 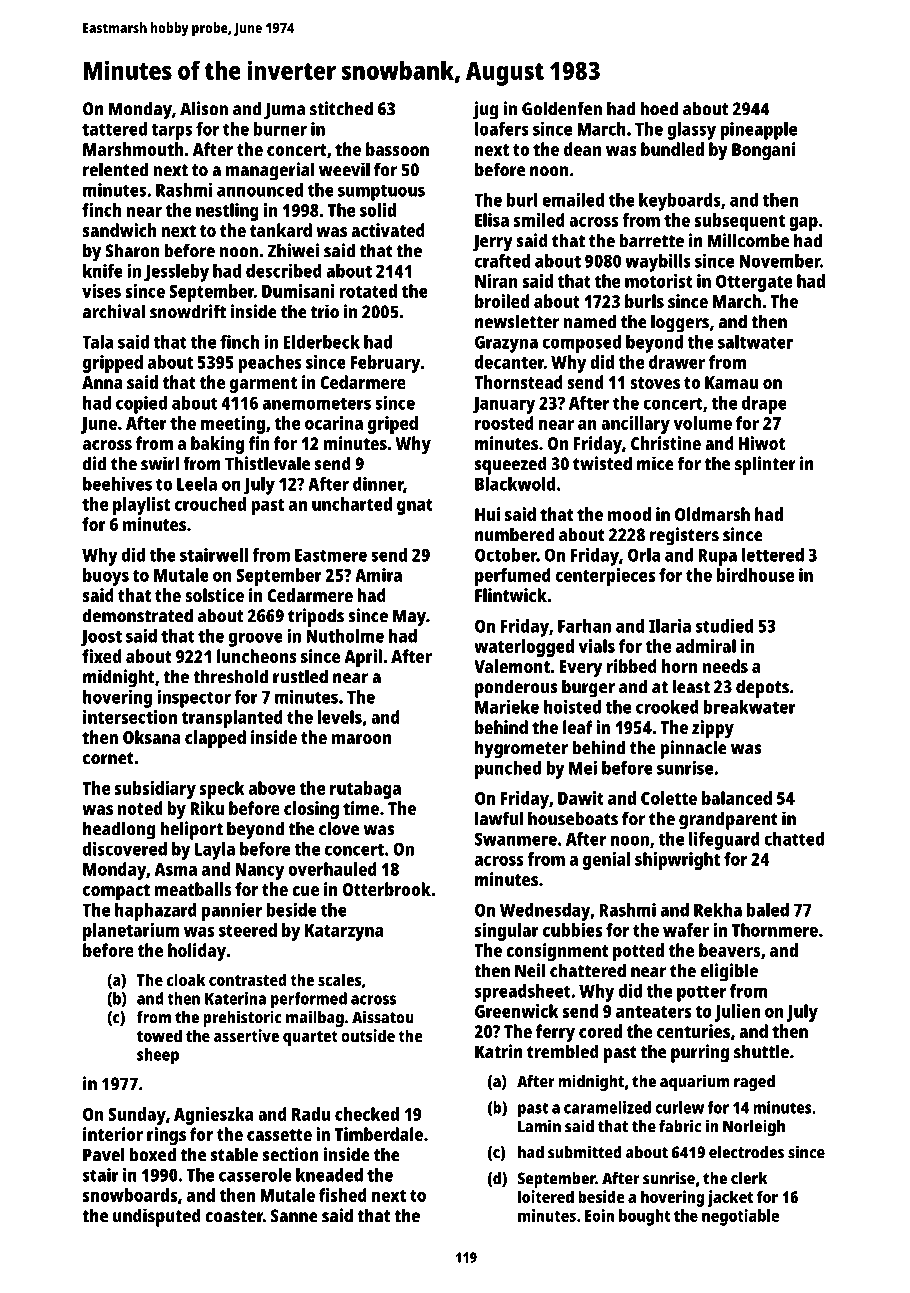 What do you see at coordinates (125, 848) in the screenshot?
I see `discovered` at bounding box center [125, 848].
